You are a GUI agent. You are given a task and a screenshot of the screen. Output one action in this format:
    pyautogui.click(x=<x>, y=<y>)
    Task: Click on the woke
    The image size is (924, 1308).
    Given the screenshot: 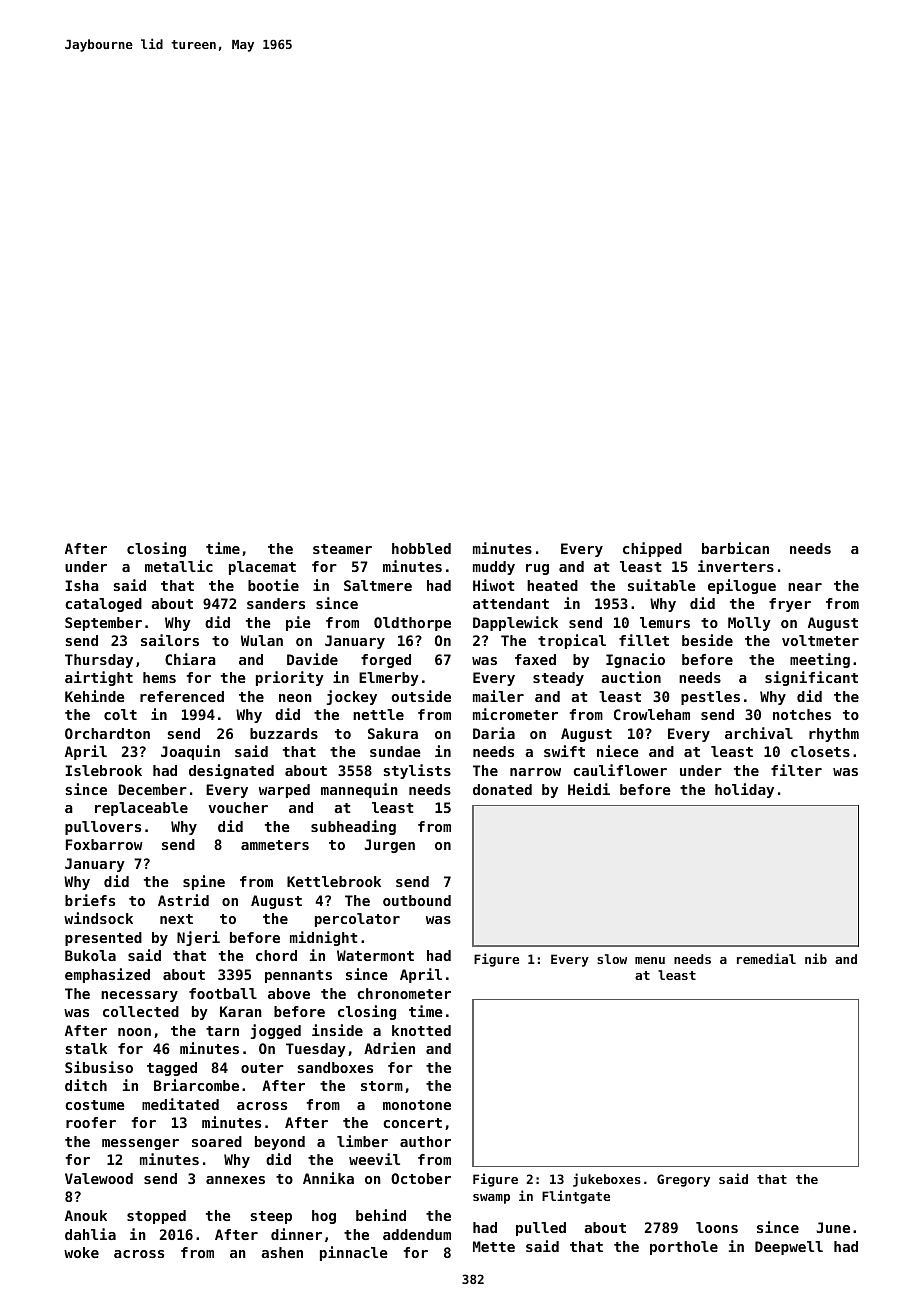 What is the action you would take?
    pyautogui.click(x=81, y=1252)
